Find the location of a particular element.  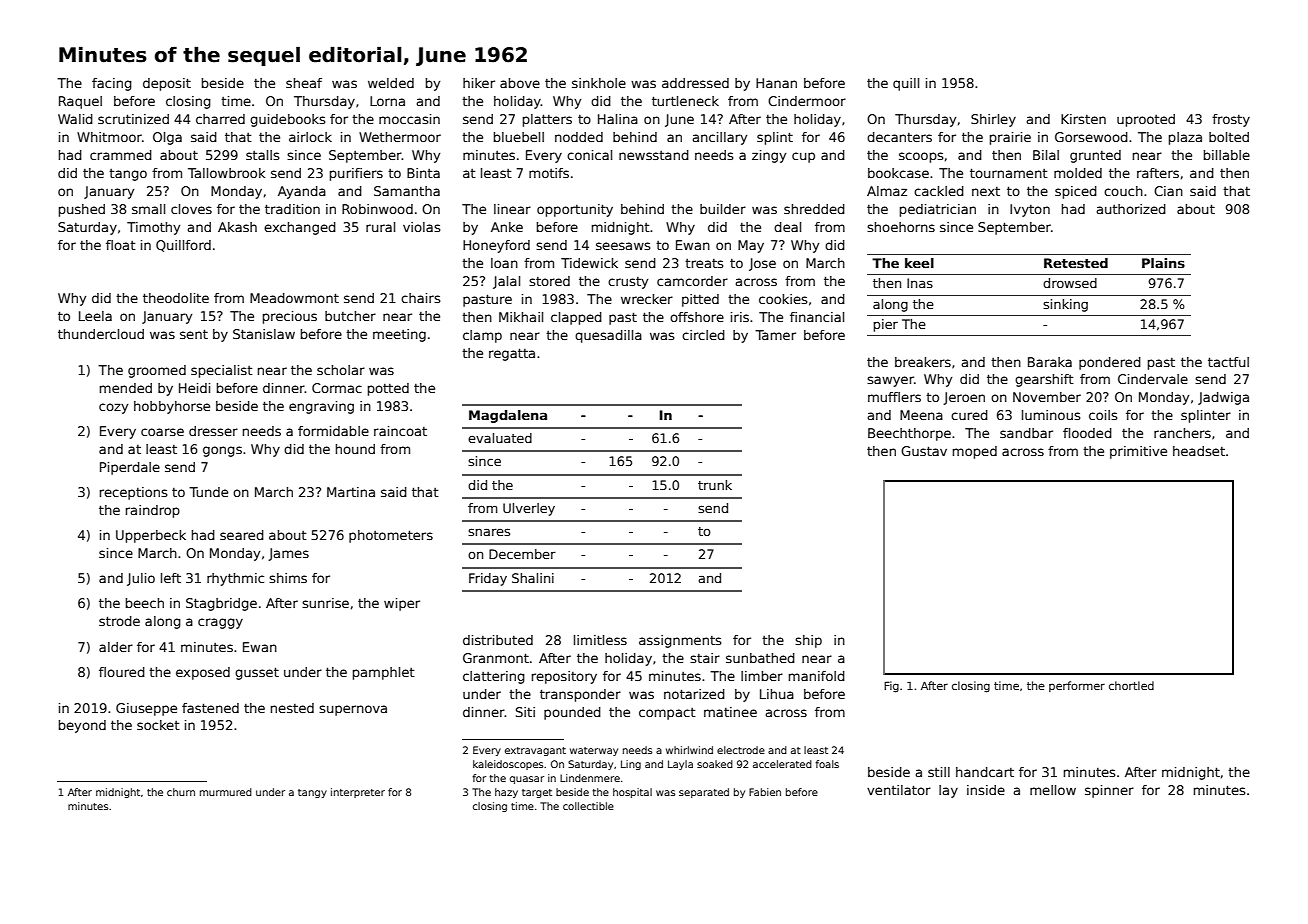

mended is located at coordinates (126, 388).
